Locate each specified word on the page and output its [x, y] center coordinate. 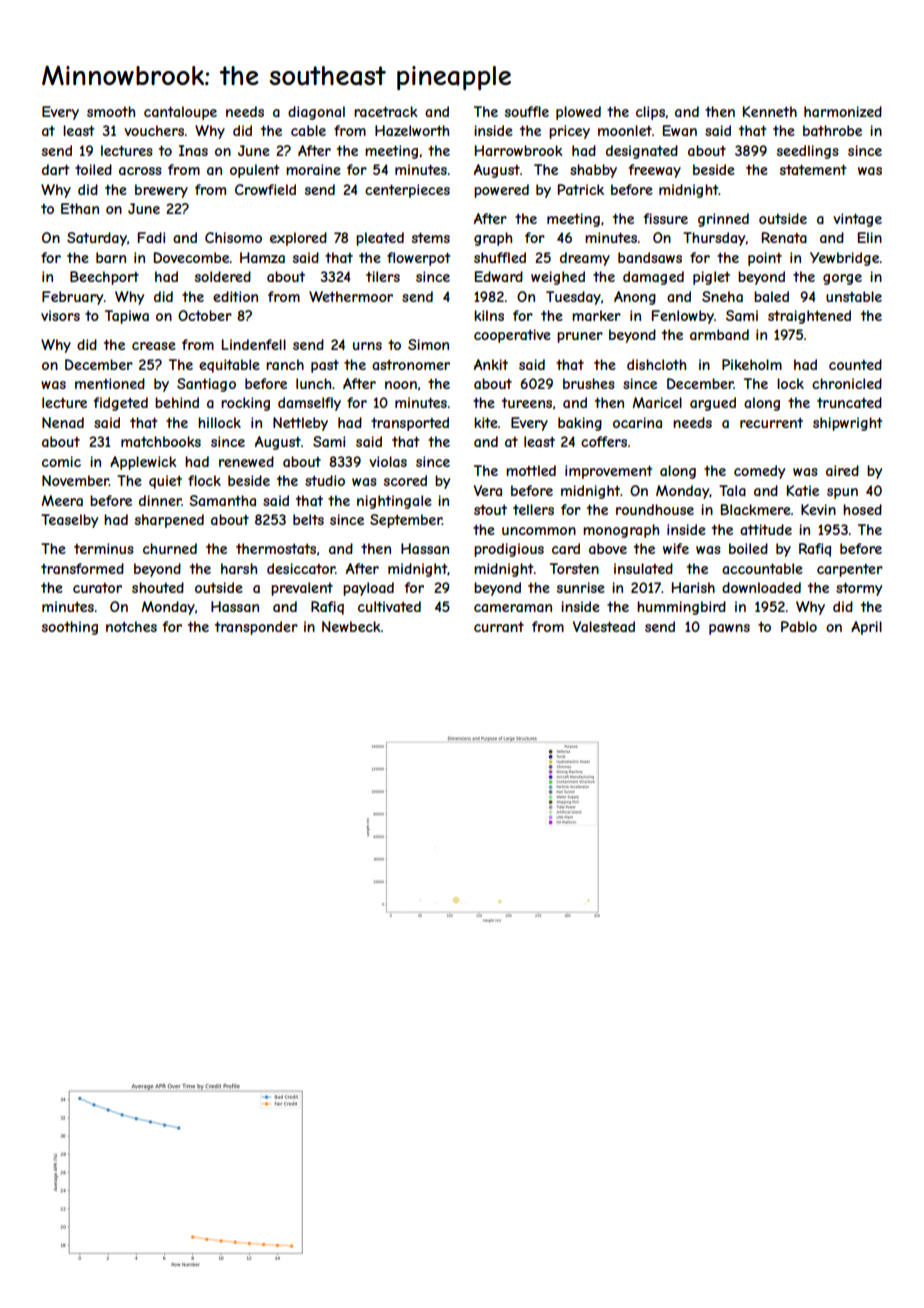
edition [235, 296]
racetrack [385, 111]
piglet [711, 278]
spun [842, 493]
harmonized [843, 111]
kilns [489, 315]
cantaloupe [180, 113]
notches [131, 626]
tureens [527, 402]
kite [486, 422]
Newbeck [351, 626]
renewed [246, 461]
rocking [245, 404]
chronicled [847, 383]
